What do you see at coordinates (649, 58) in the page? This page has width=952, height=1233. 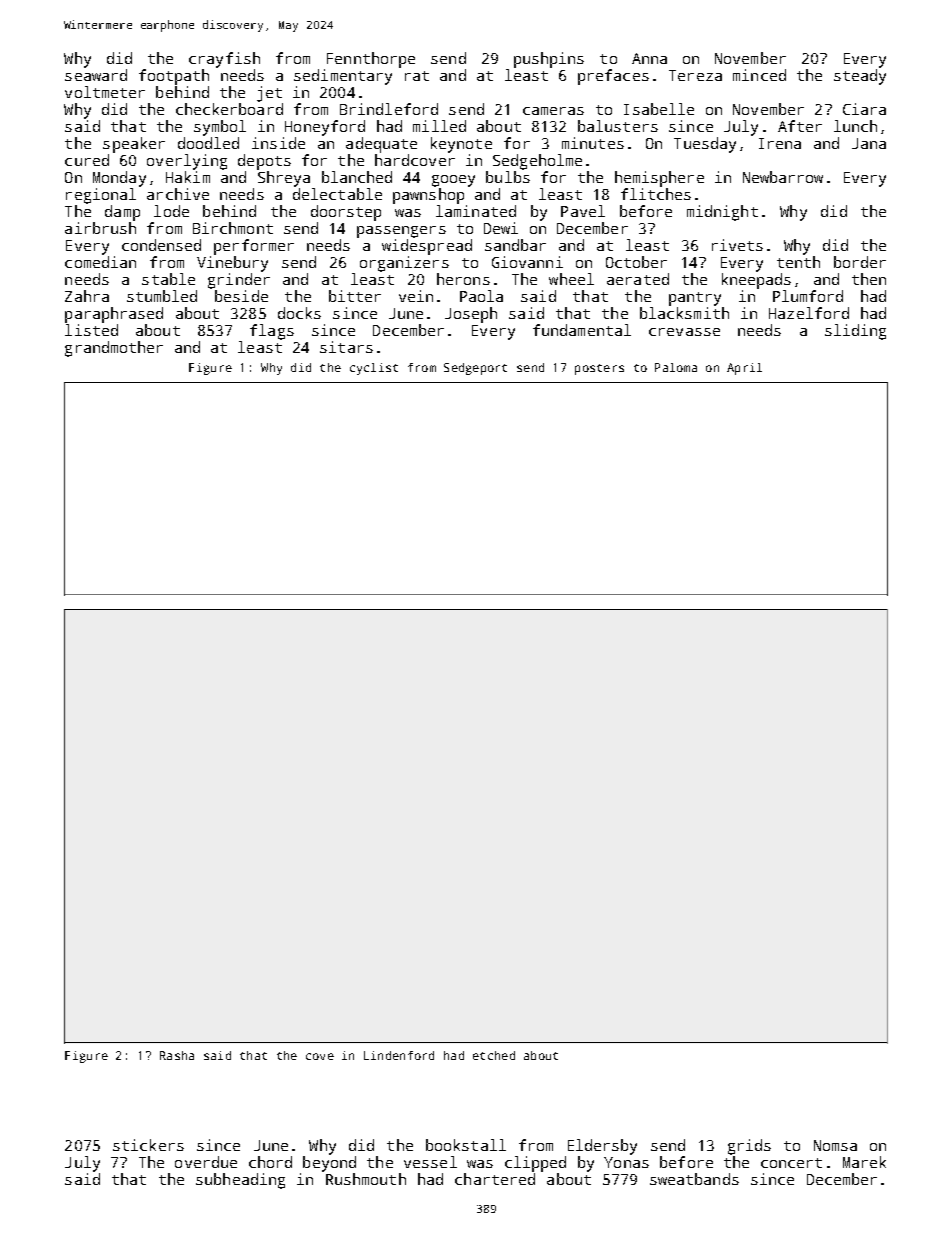 I see `Anna` at bounding box center [649, 58].
